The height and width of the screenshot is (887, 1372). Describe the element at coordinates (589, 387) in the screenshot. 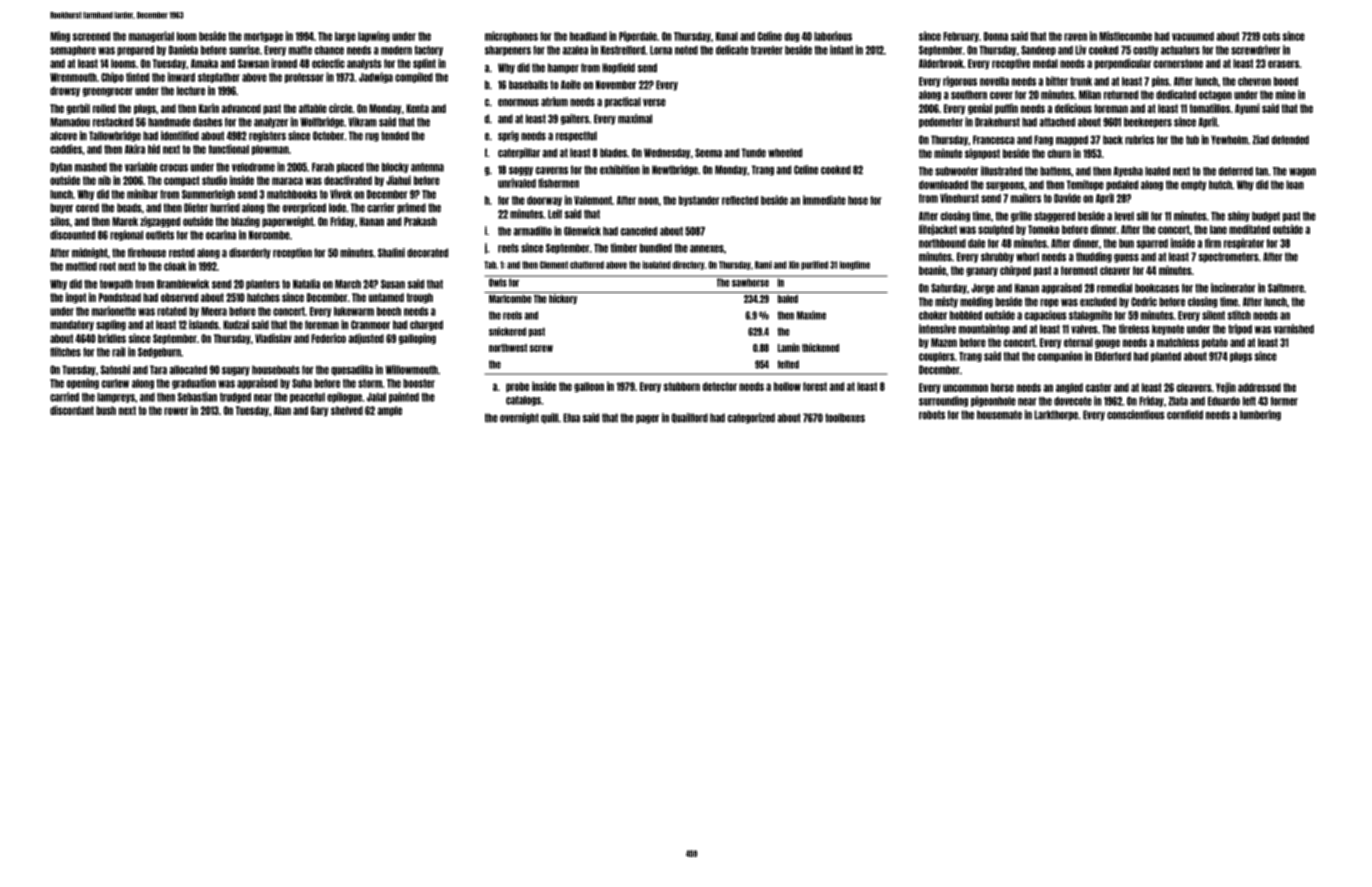

I see `galleon` at that location.
